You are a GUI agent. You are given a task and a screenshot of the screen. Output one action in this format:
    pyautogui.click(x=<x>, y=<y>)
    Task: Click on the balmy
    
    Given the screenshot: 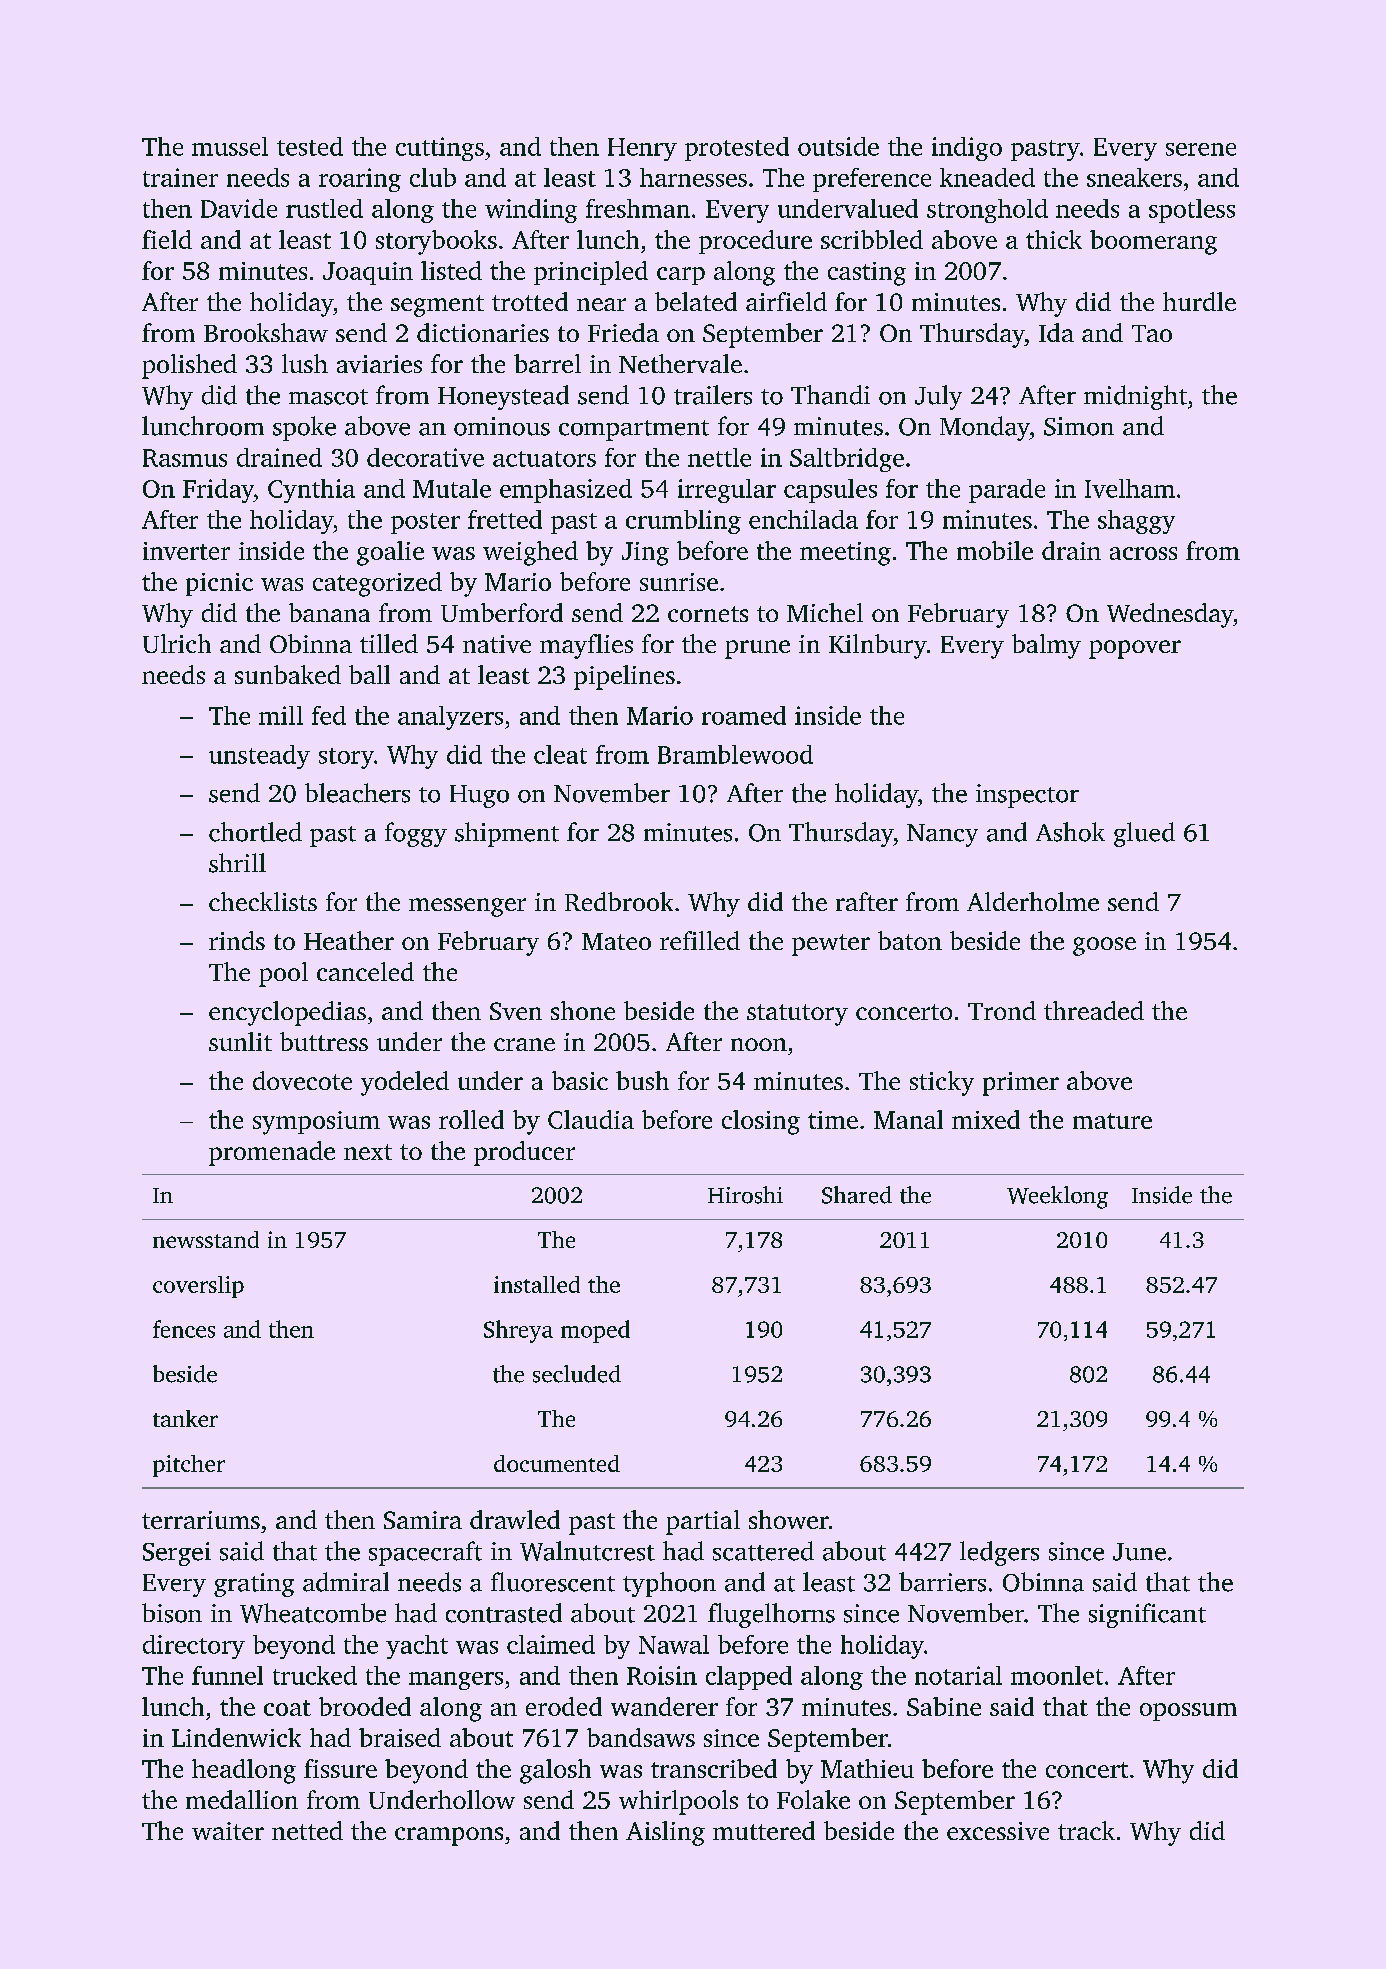 What is the action you would take?
    pyautogui.click(x=1046, y=646)
